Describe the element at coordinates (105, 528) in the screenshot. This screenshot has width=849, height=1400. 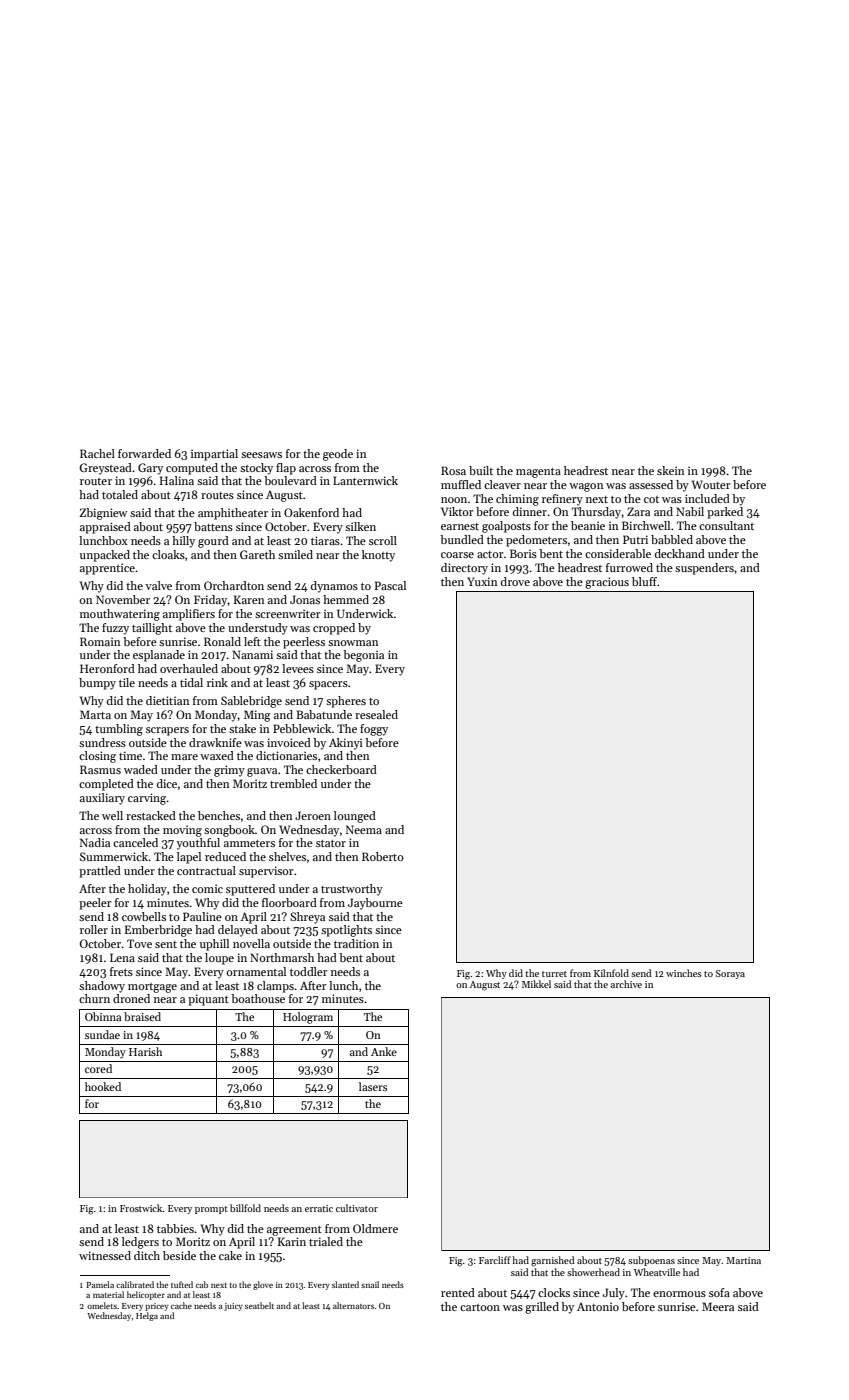
I see `appraised` at that location.
